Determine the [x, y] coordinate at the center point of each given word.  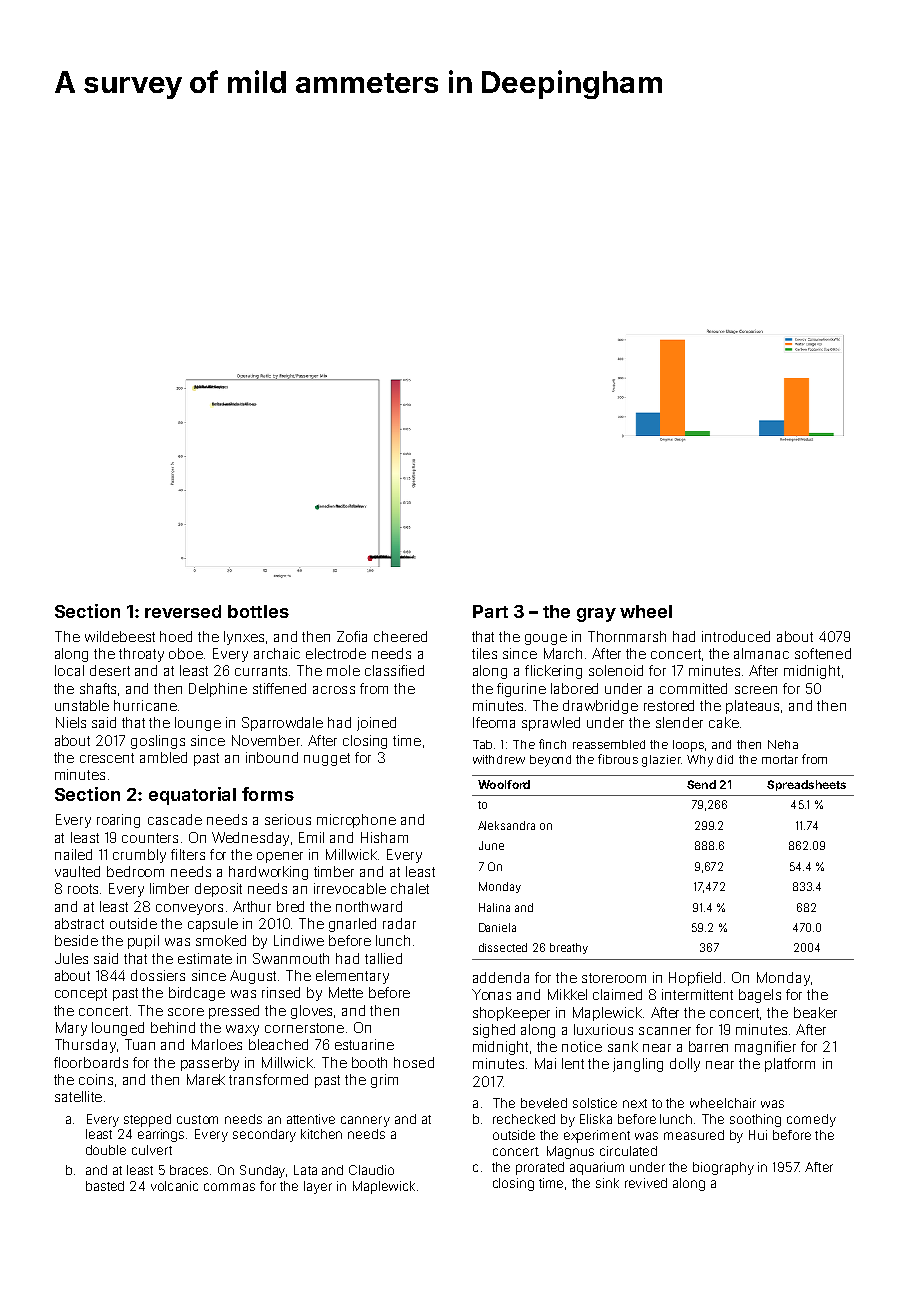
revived [646, 1183]
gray [596, 615]
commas [229, 1187]
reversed [183, 611]
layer [318, 1187]
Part [490, 611]
